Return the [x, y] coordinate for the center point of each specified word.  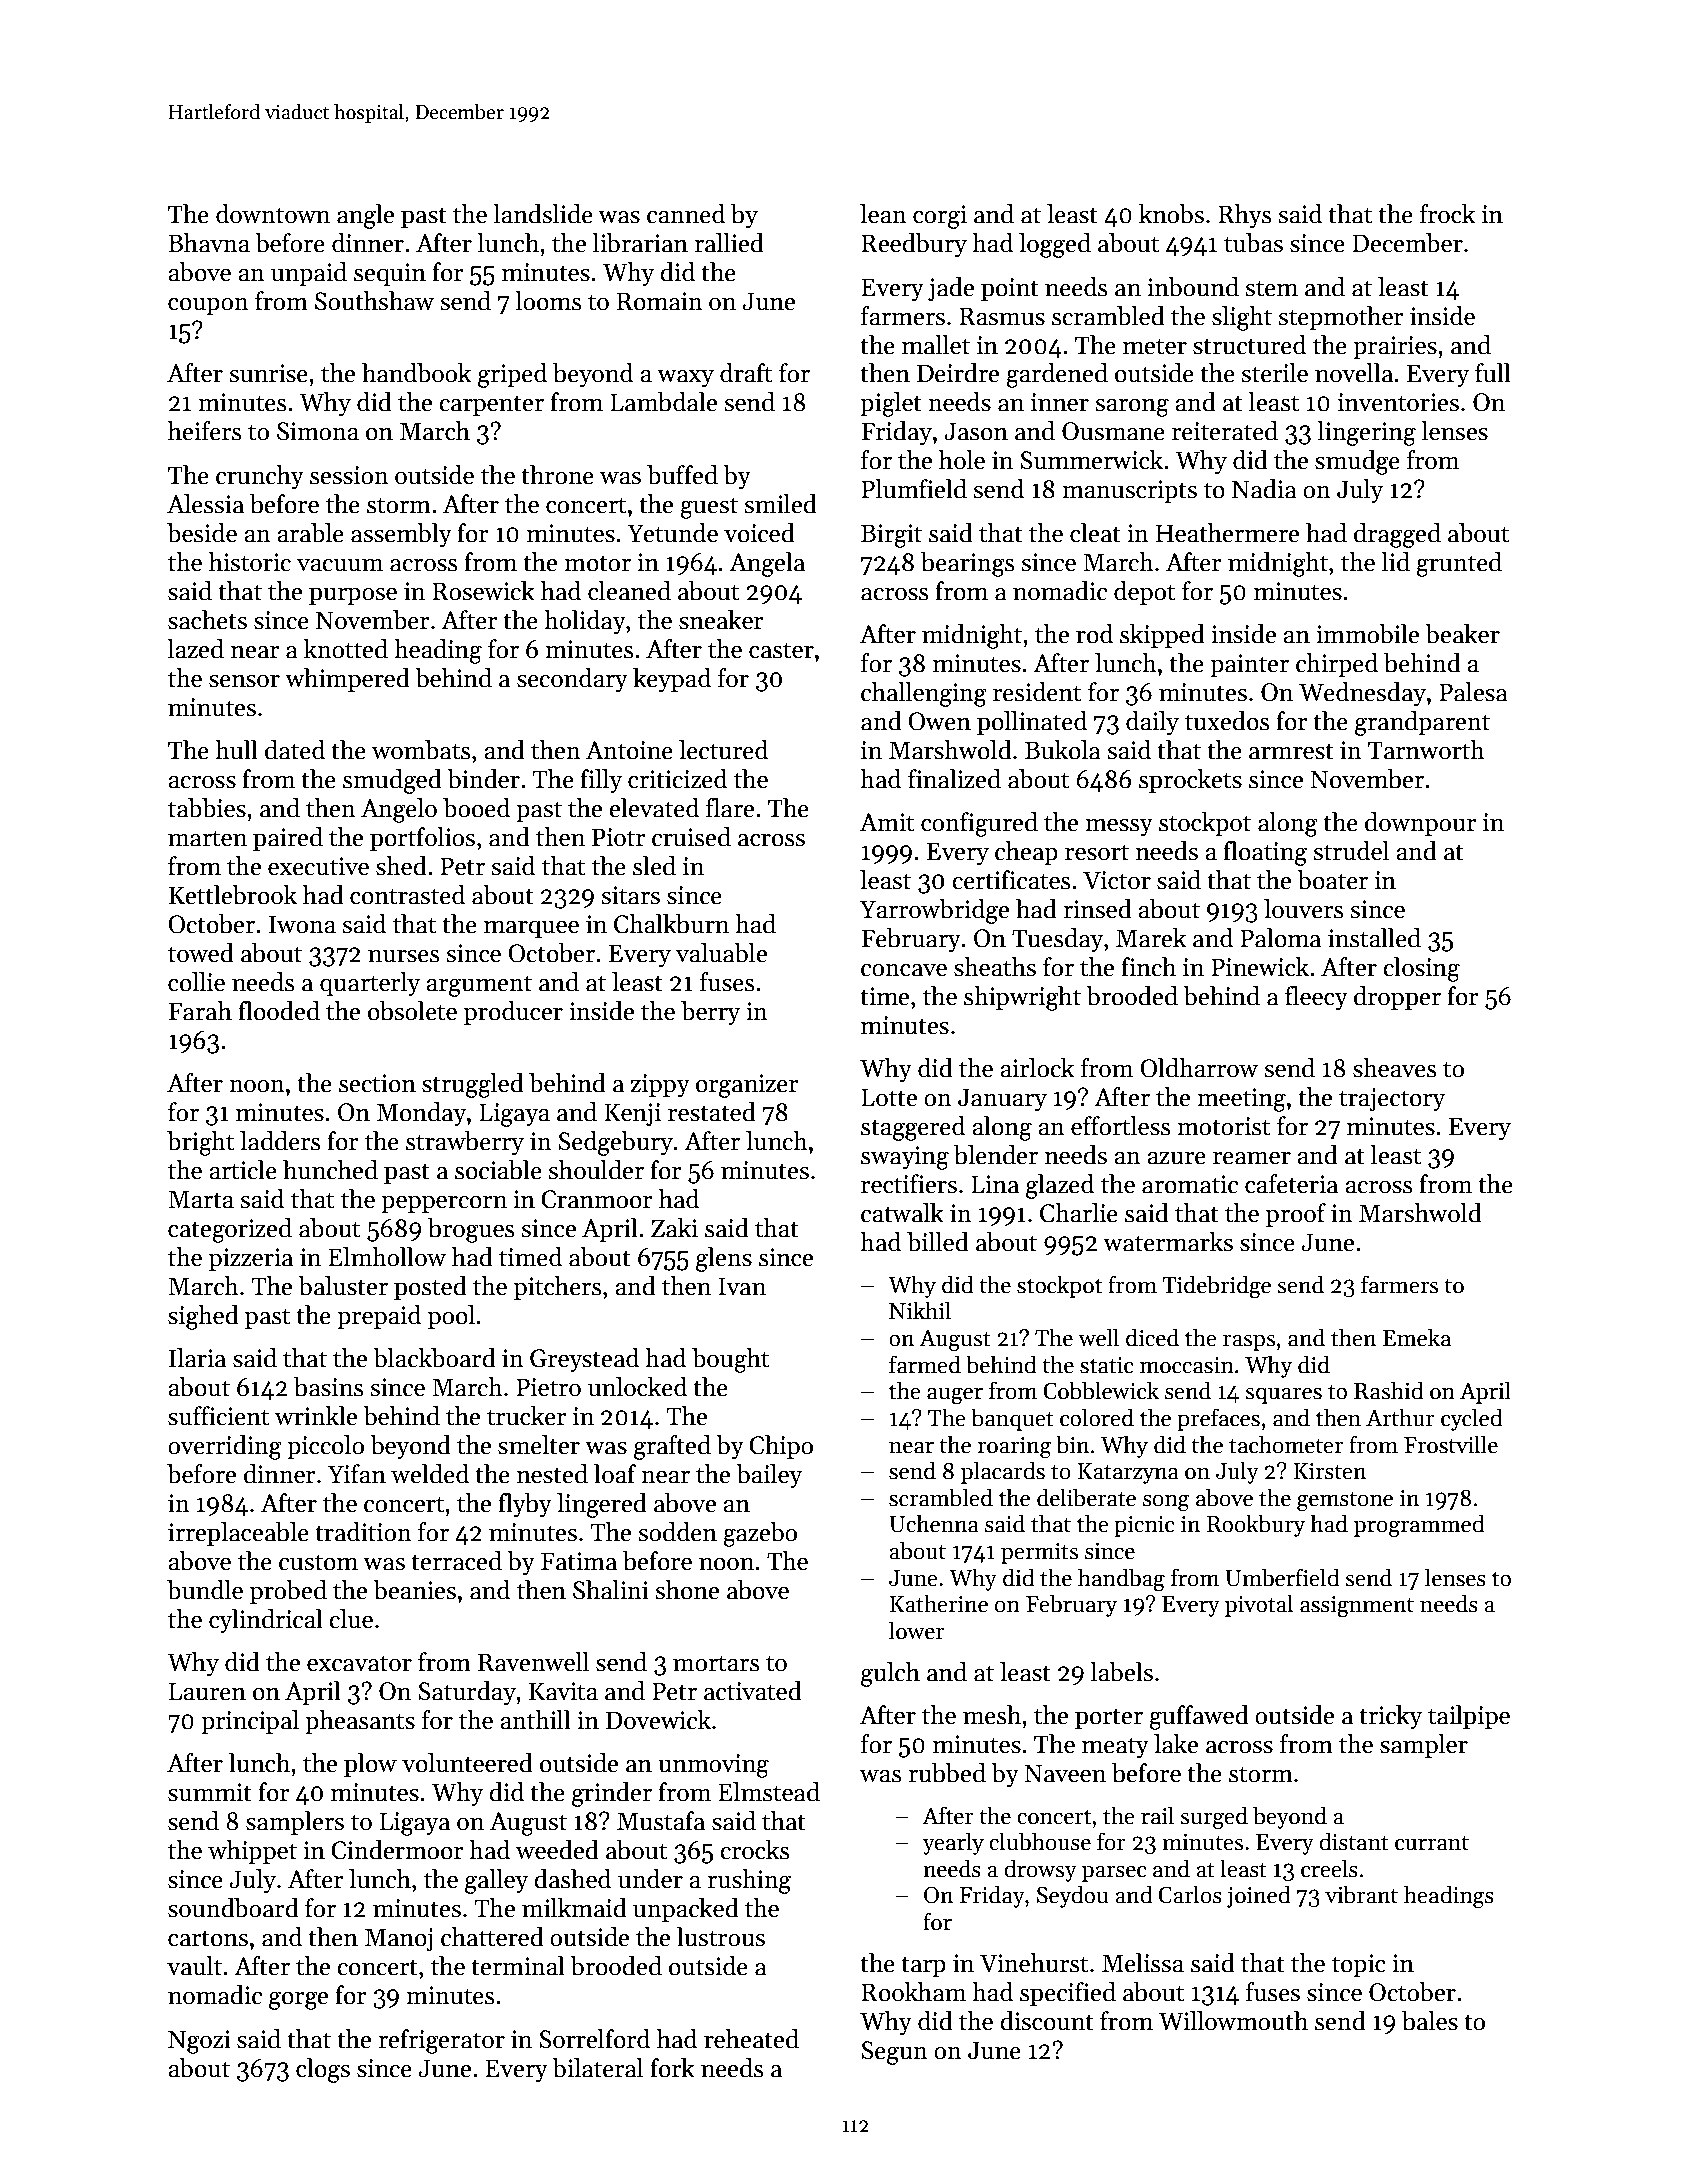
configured [979, 824]
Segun [894, 2053]
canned [686, 214]
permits [1039, 1553]
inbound [1193, 287]
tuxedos [1227, 721]
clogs [323, 2070]
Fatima [579, 1561]
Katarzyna [1128, 1473]
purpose [353, 596]
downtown [273, 214]
